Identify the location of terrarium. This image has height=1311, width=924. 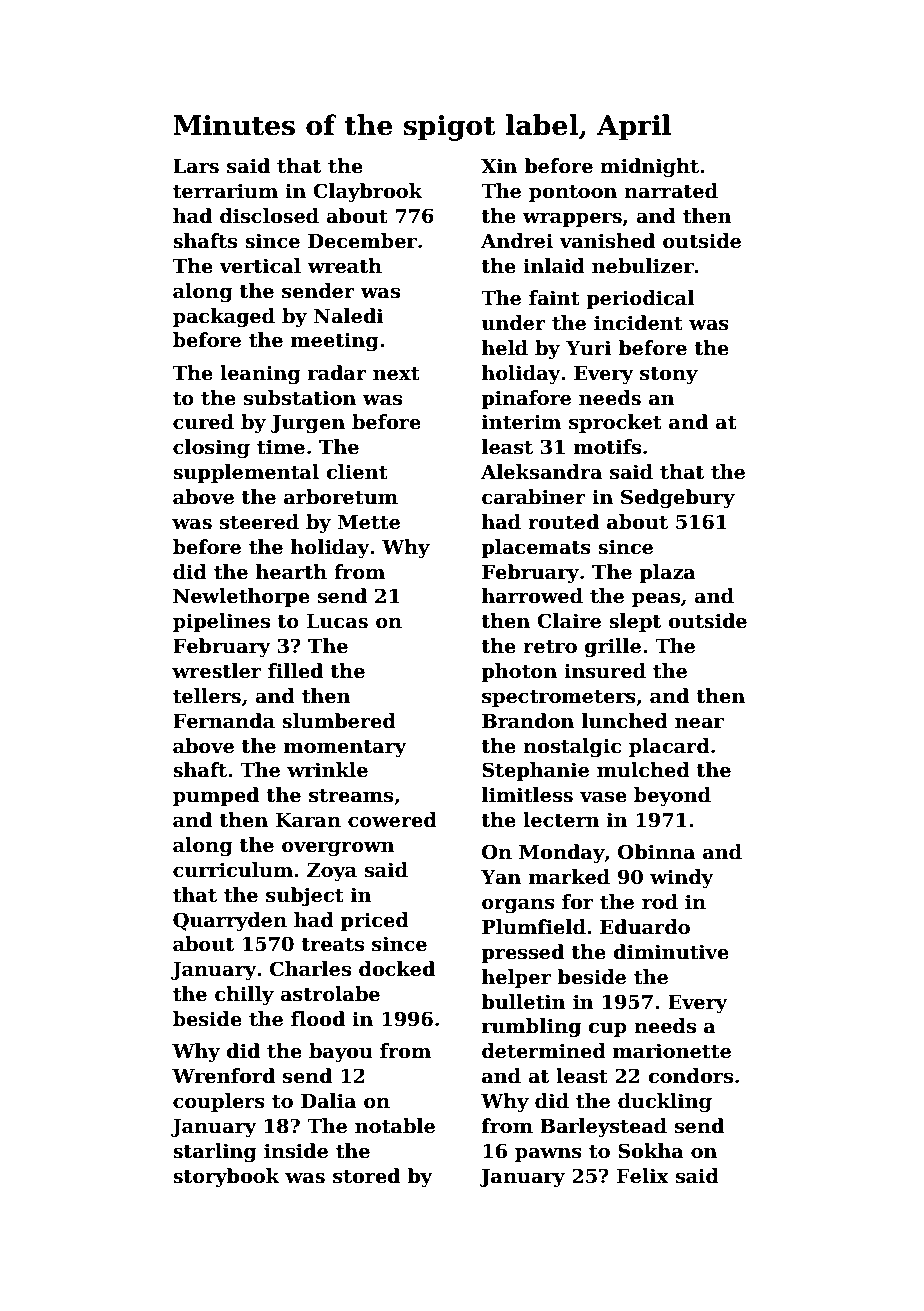
(225, 191).
